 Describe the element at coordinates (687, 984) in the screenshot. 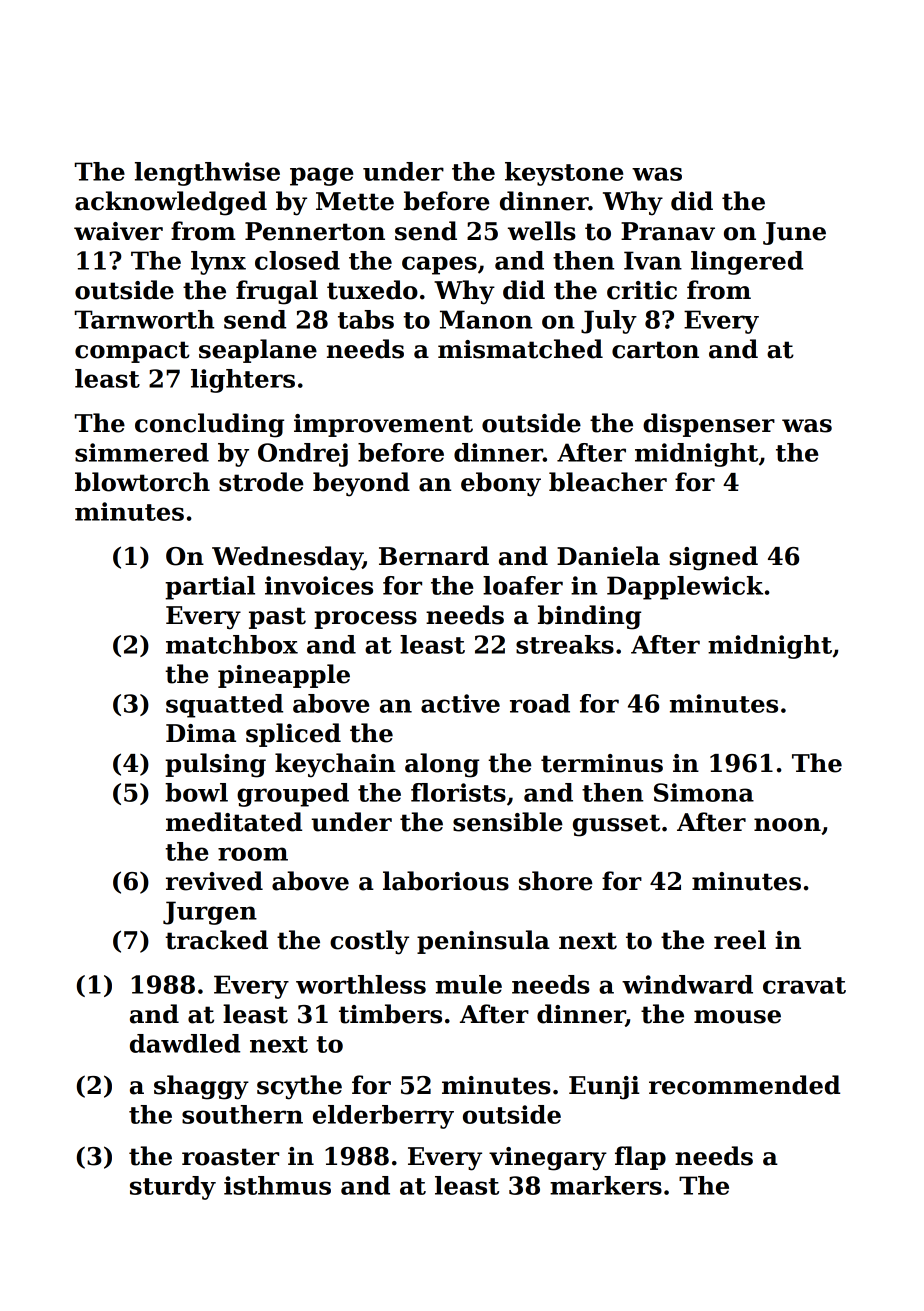

I see `windward` at that location.
